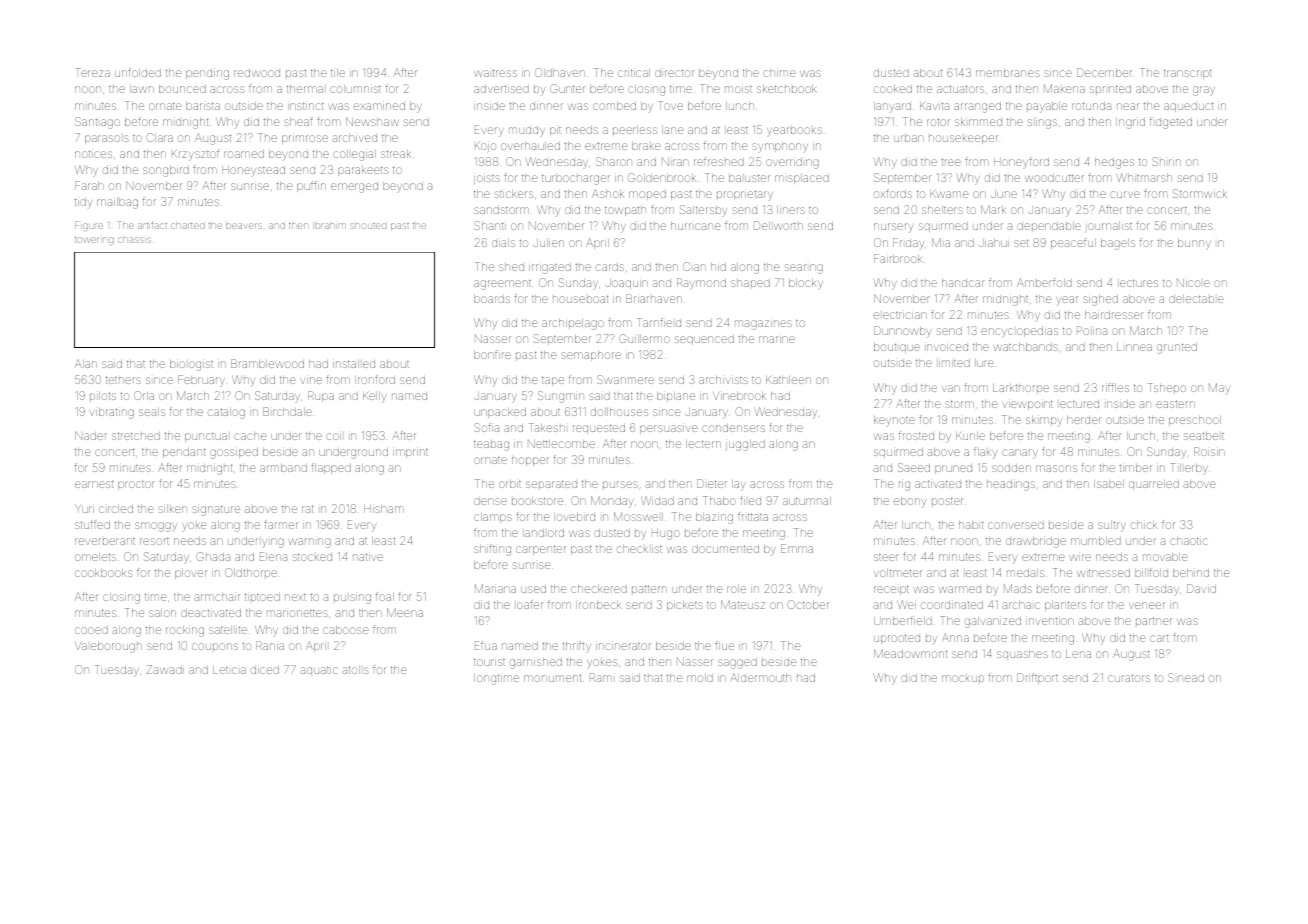  I want to click on Aldermouth, so click(760, 677).
